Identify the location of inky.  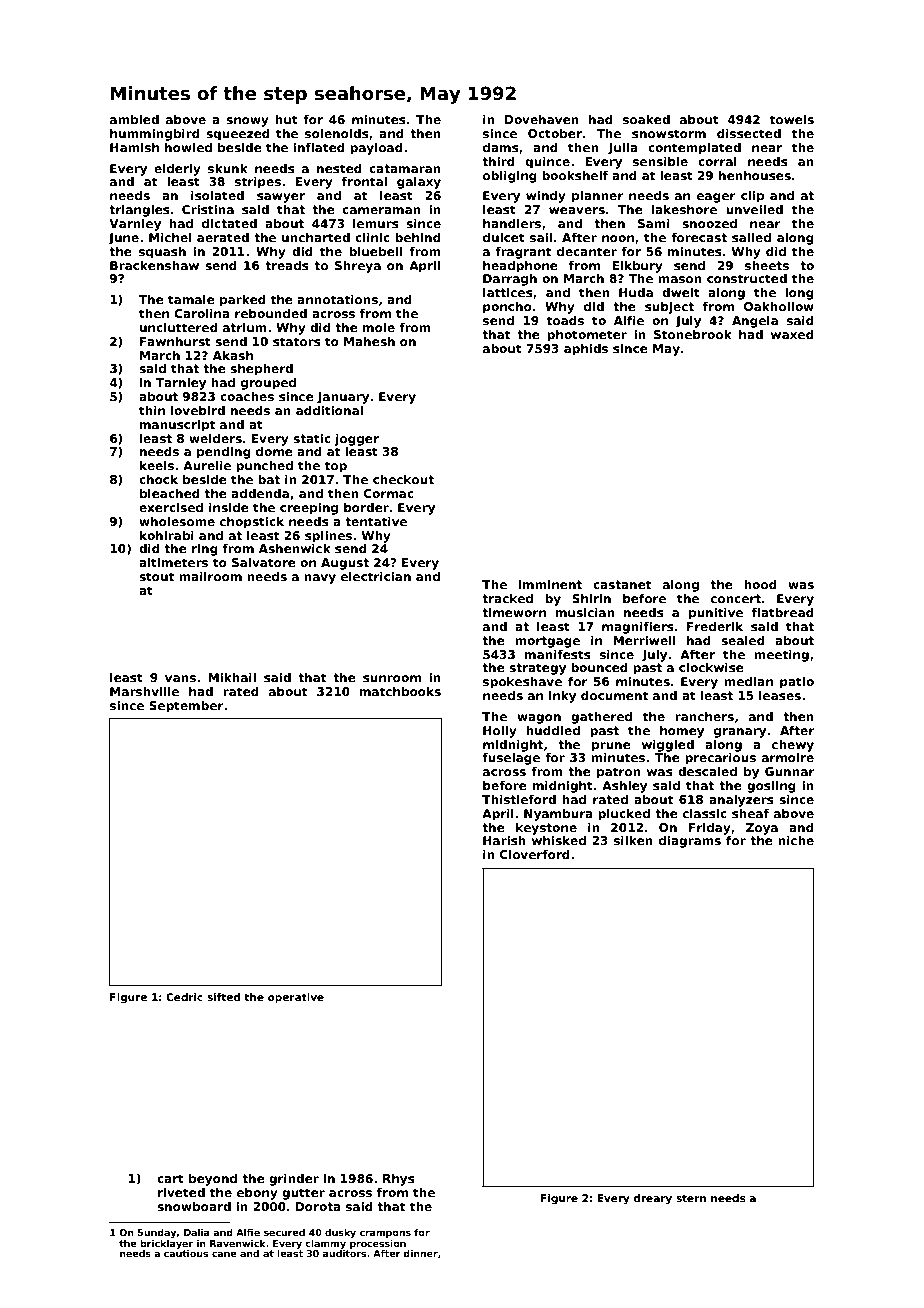
(562, 697).
